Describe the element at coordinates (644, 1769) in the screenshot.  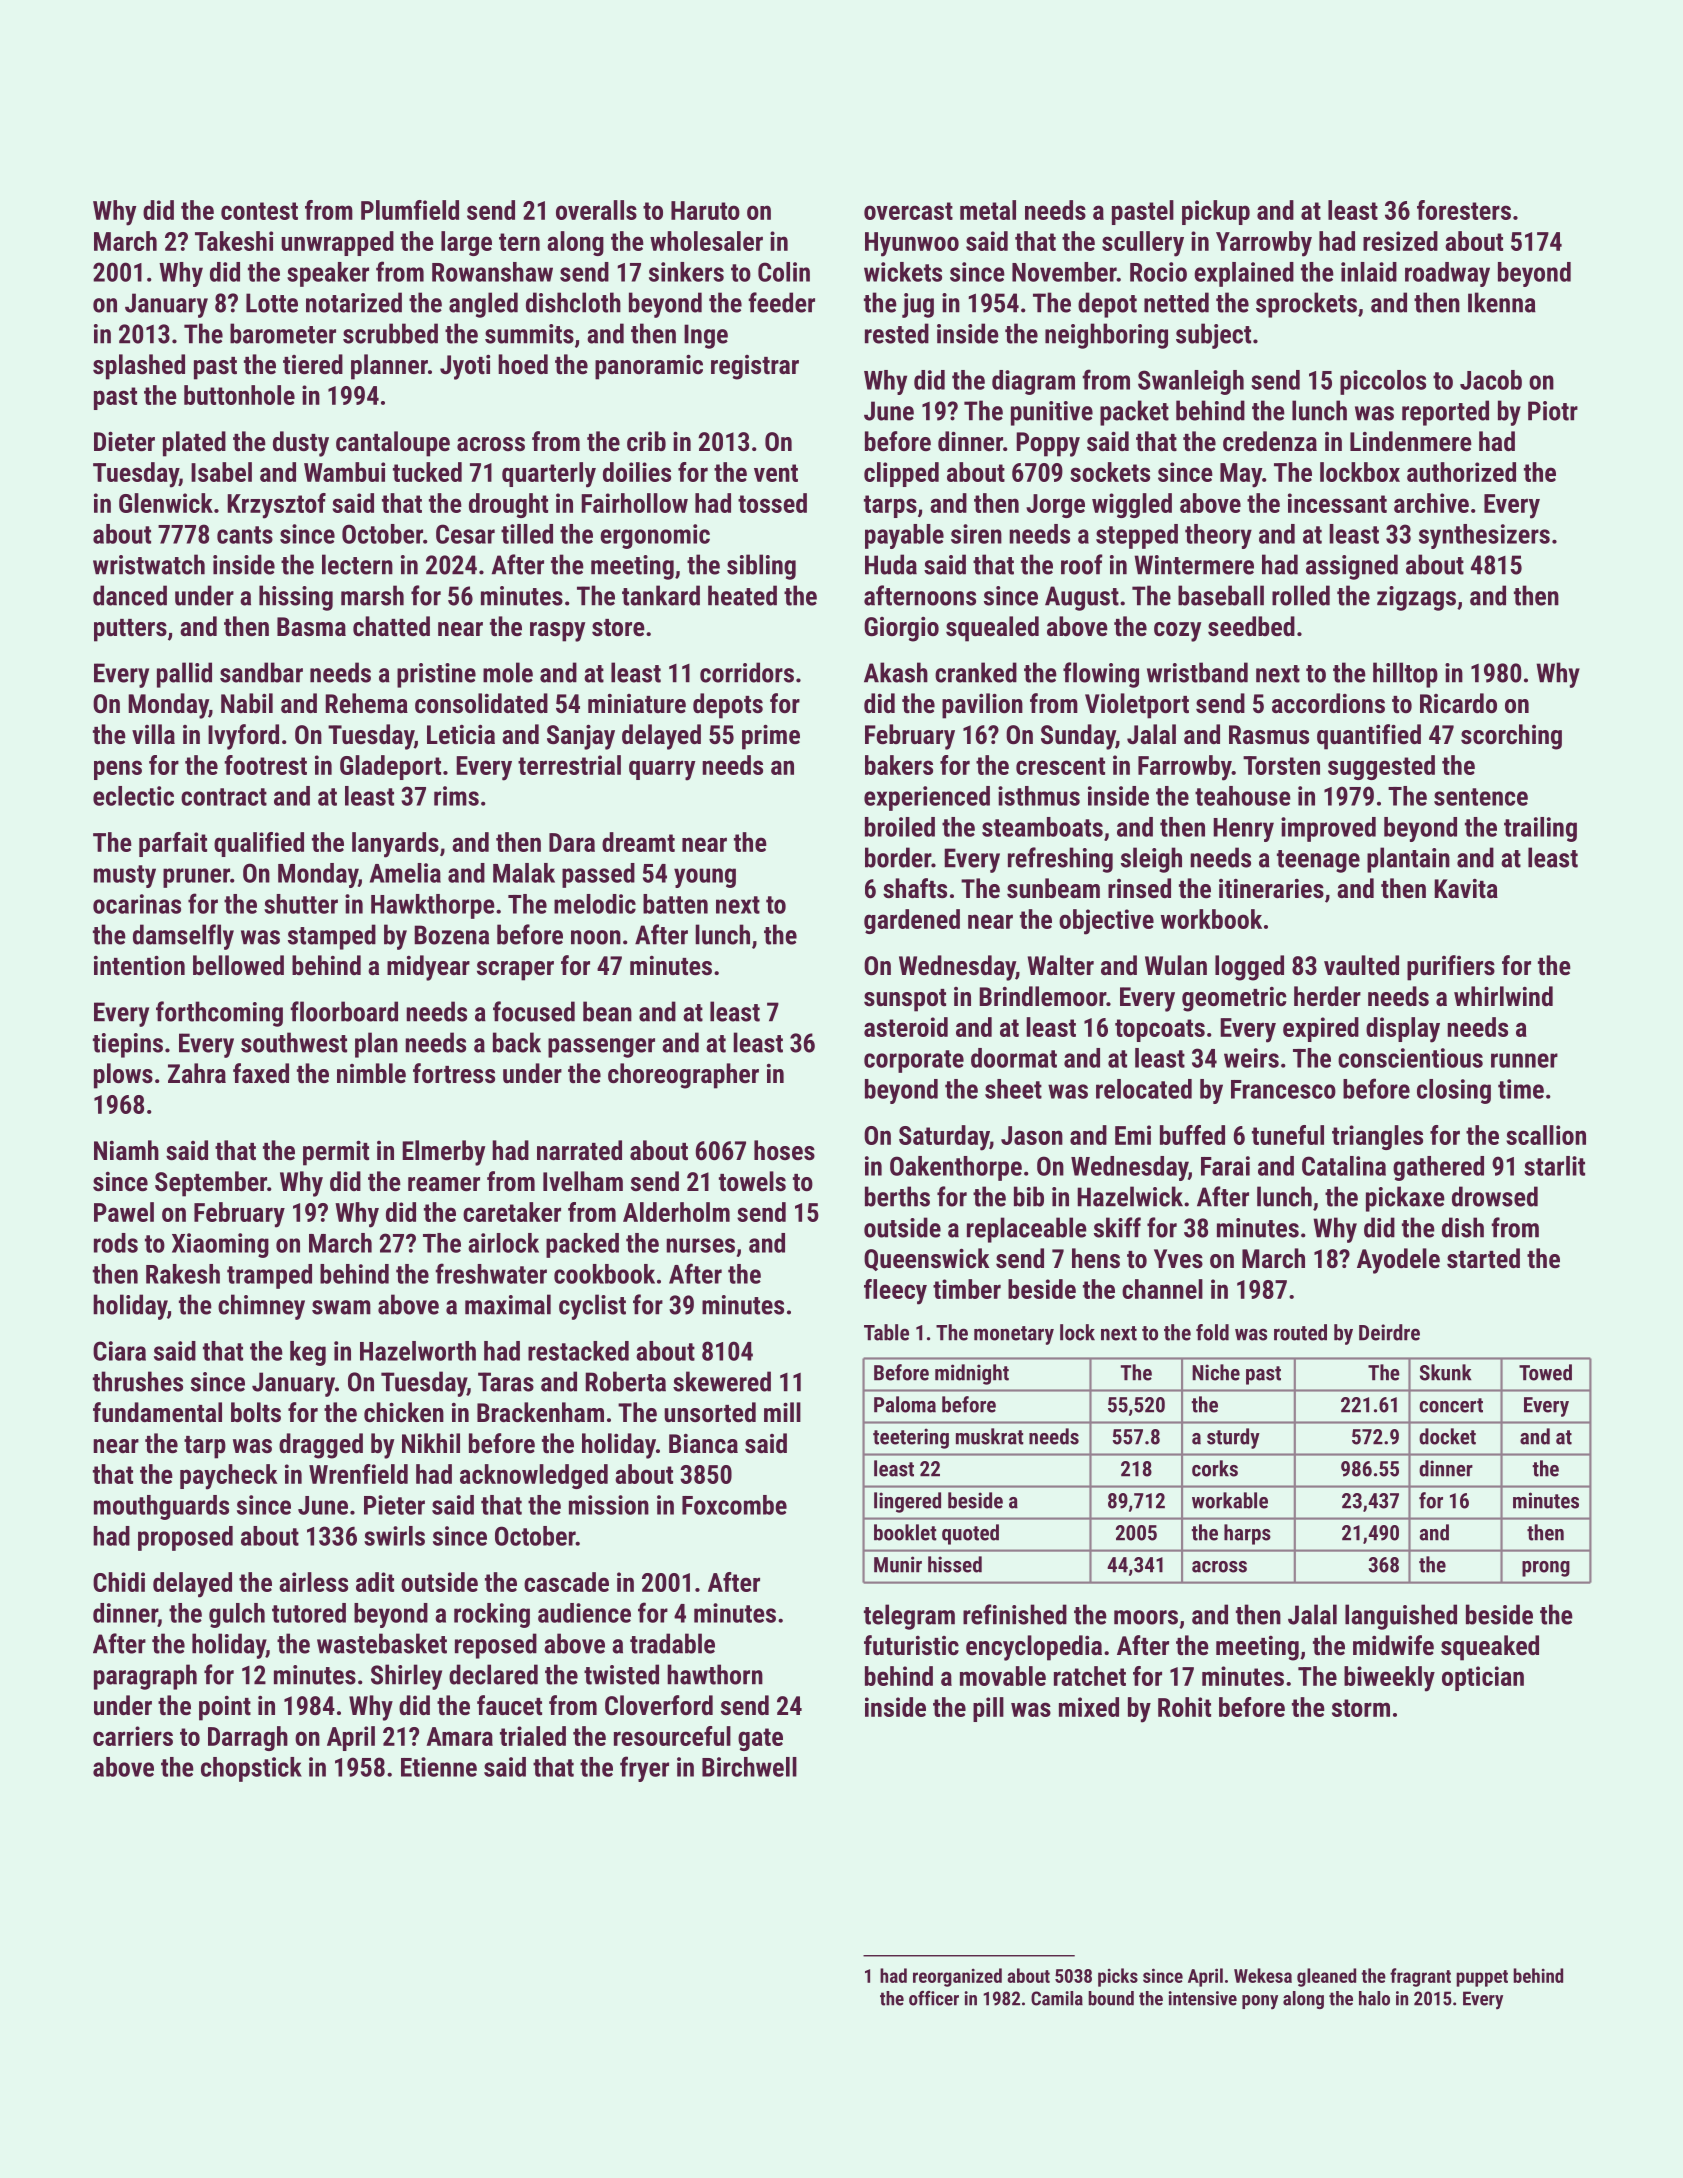
I see `fryer` at that location.
